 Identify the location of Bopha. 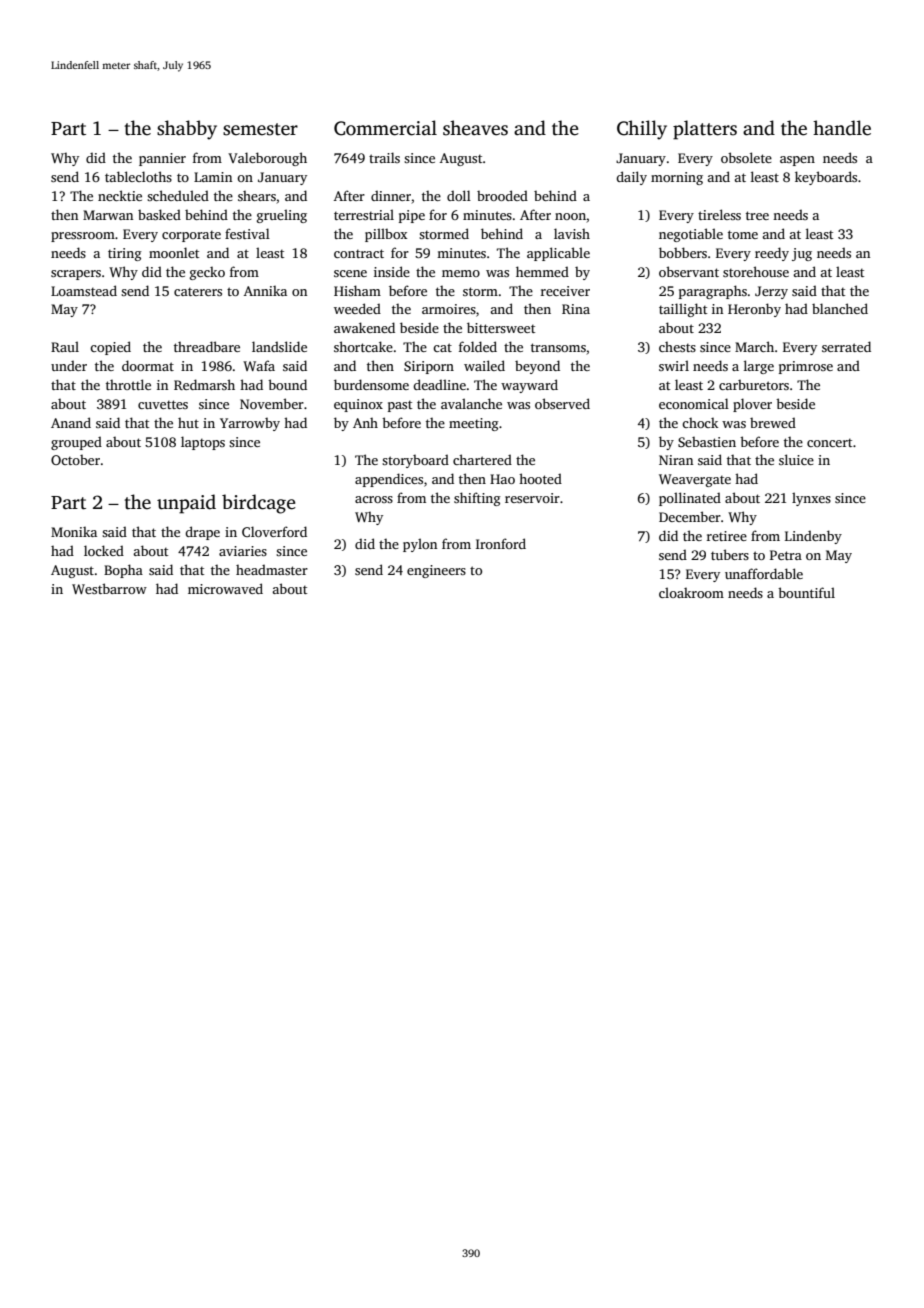
(123, 571).
